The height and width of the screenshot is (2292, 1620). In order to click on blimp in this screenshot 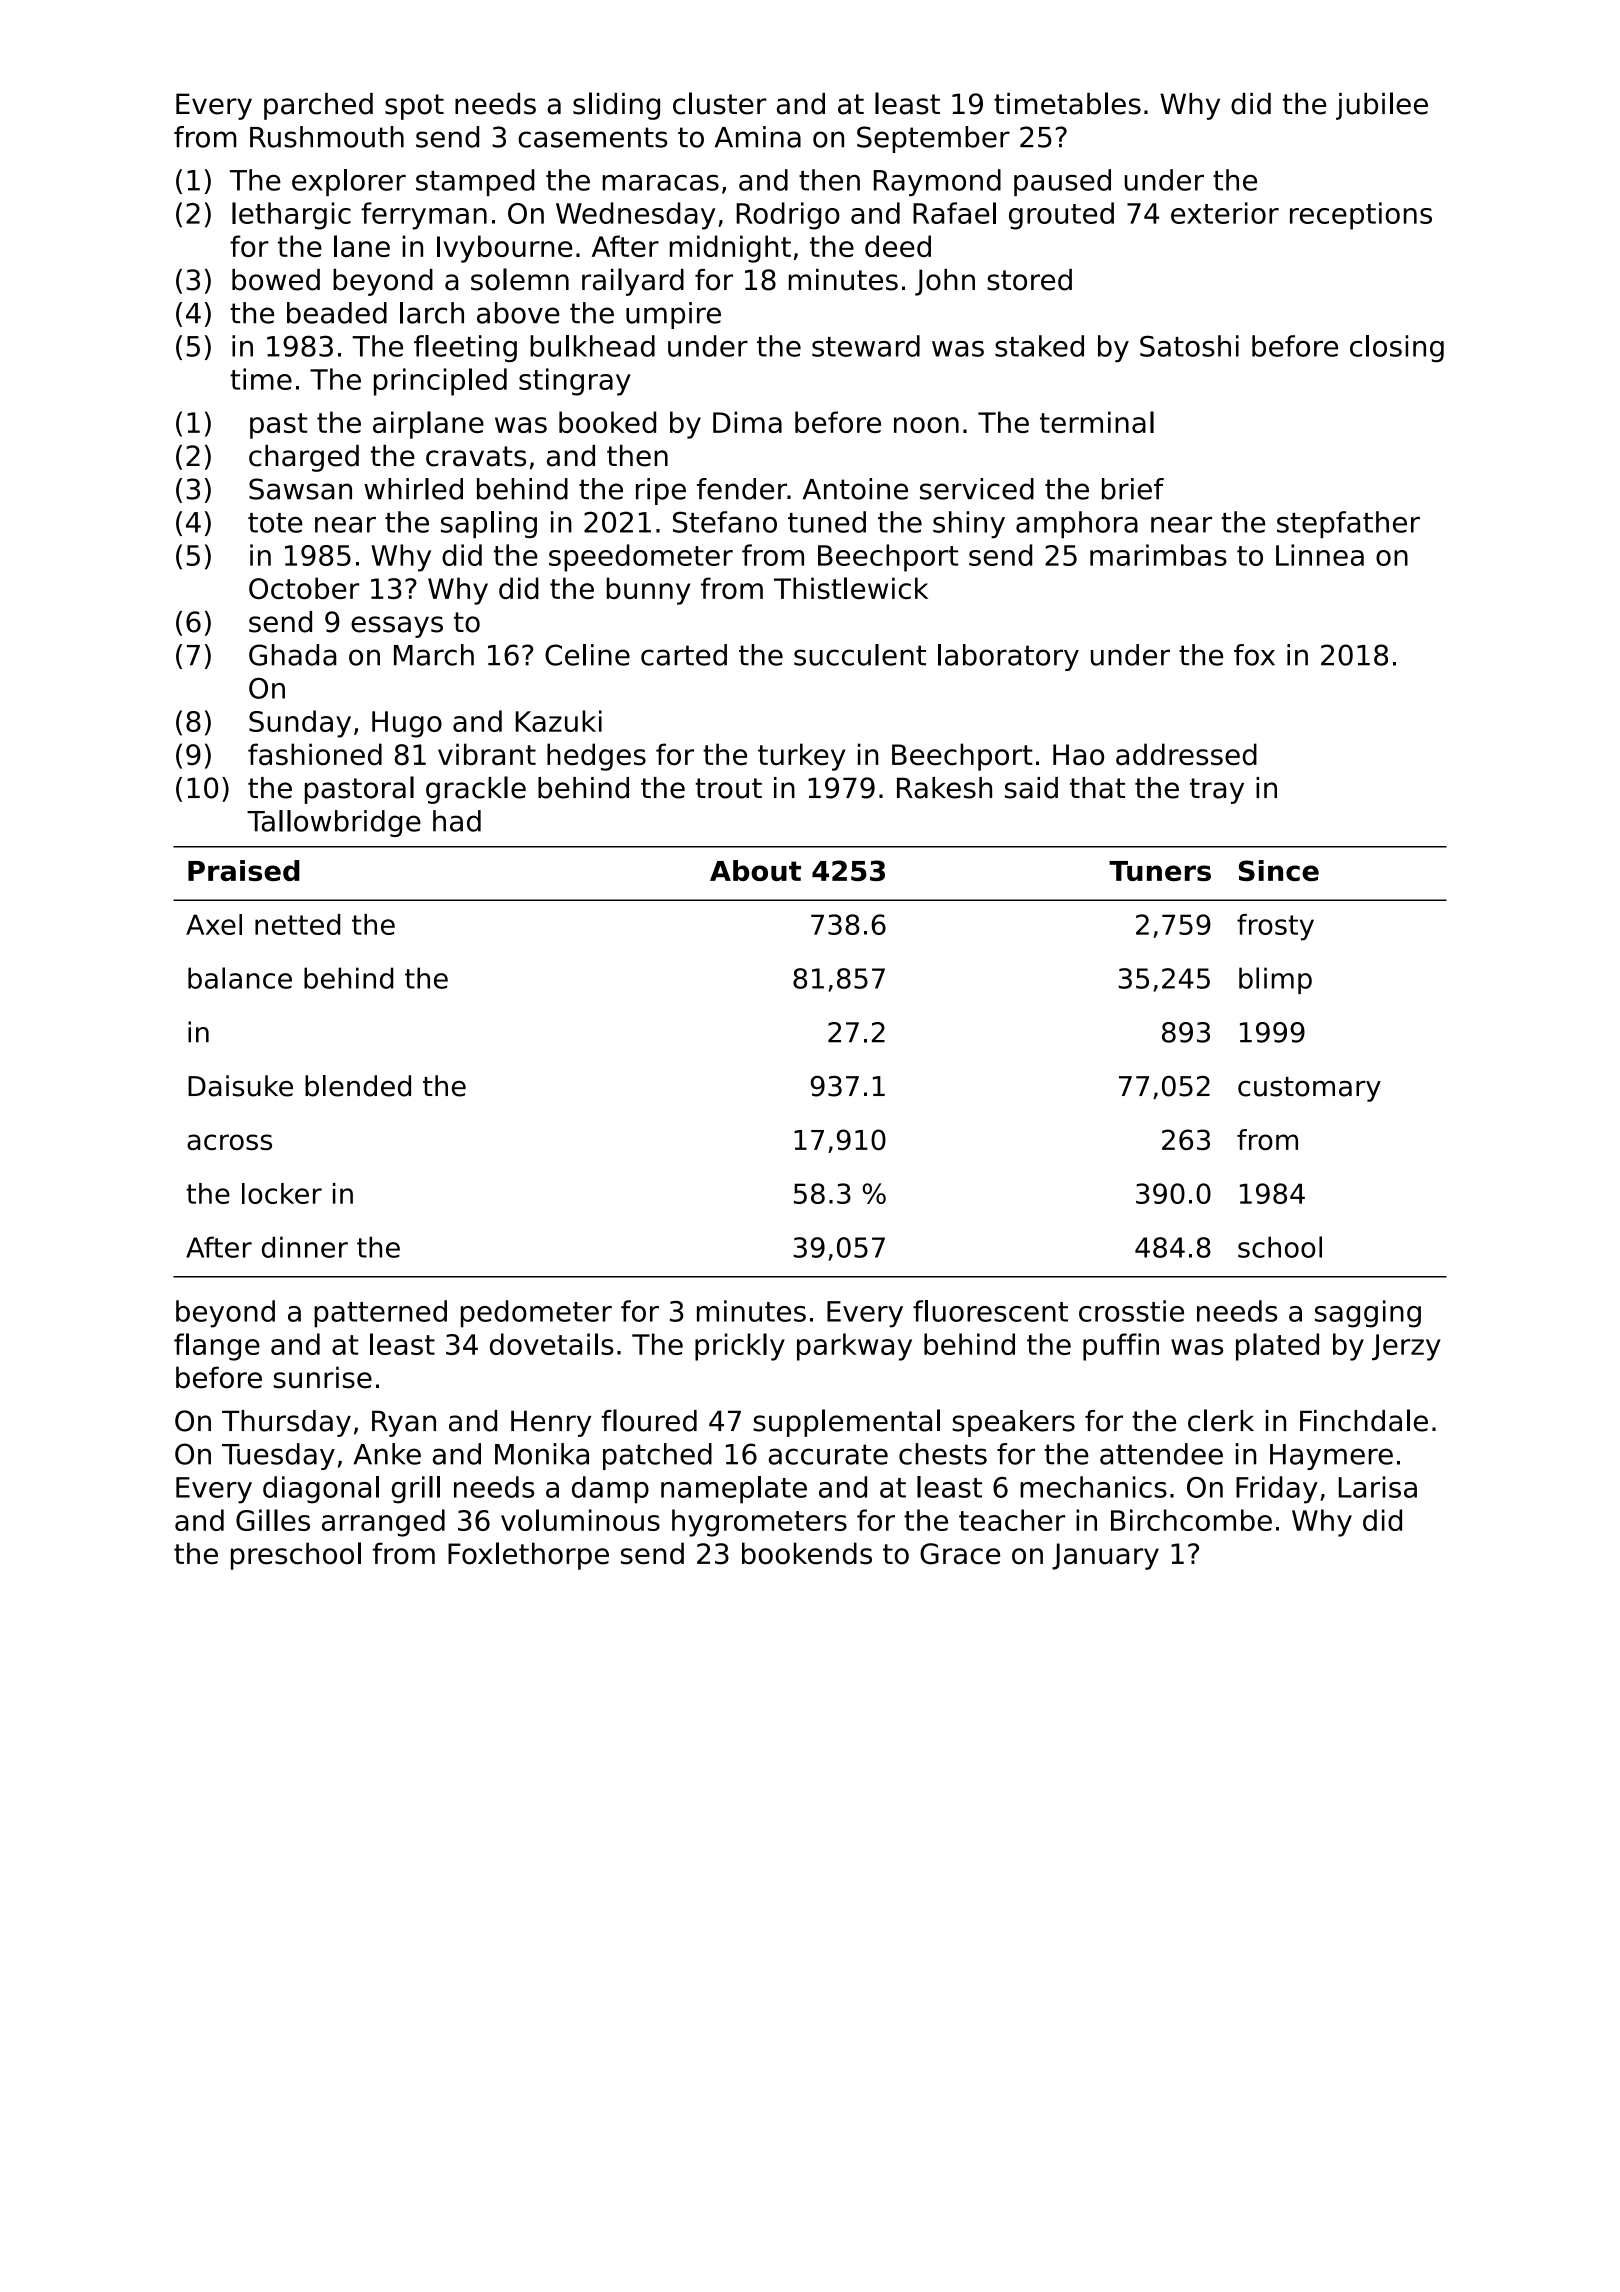, I will do `click(1275, 980)`.
